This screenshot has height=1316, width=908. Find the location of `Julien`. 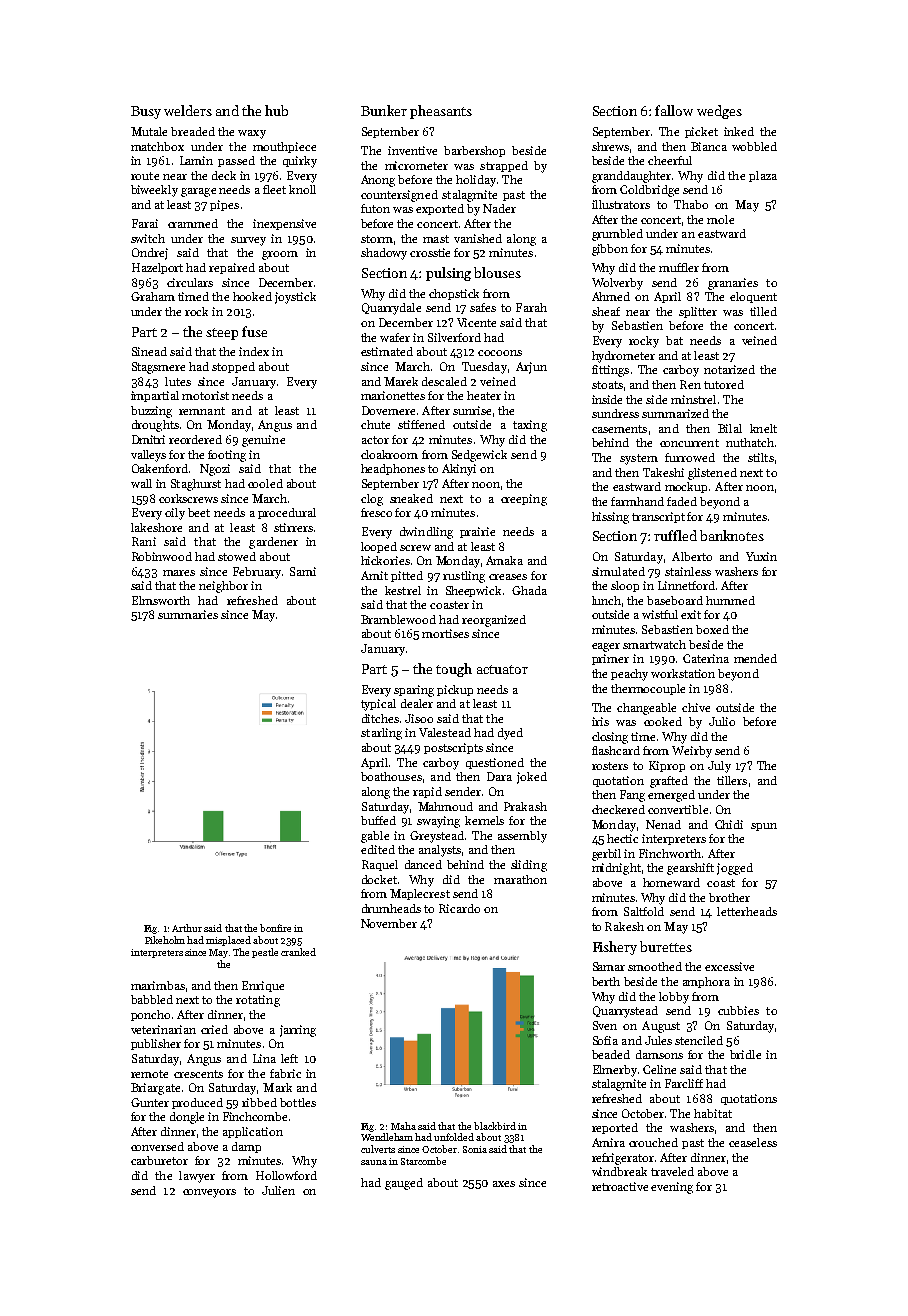

Julien is located at coordinates (278, 1190).
